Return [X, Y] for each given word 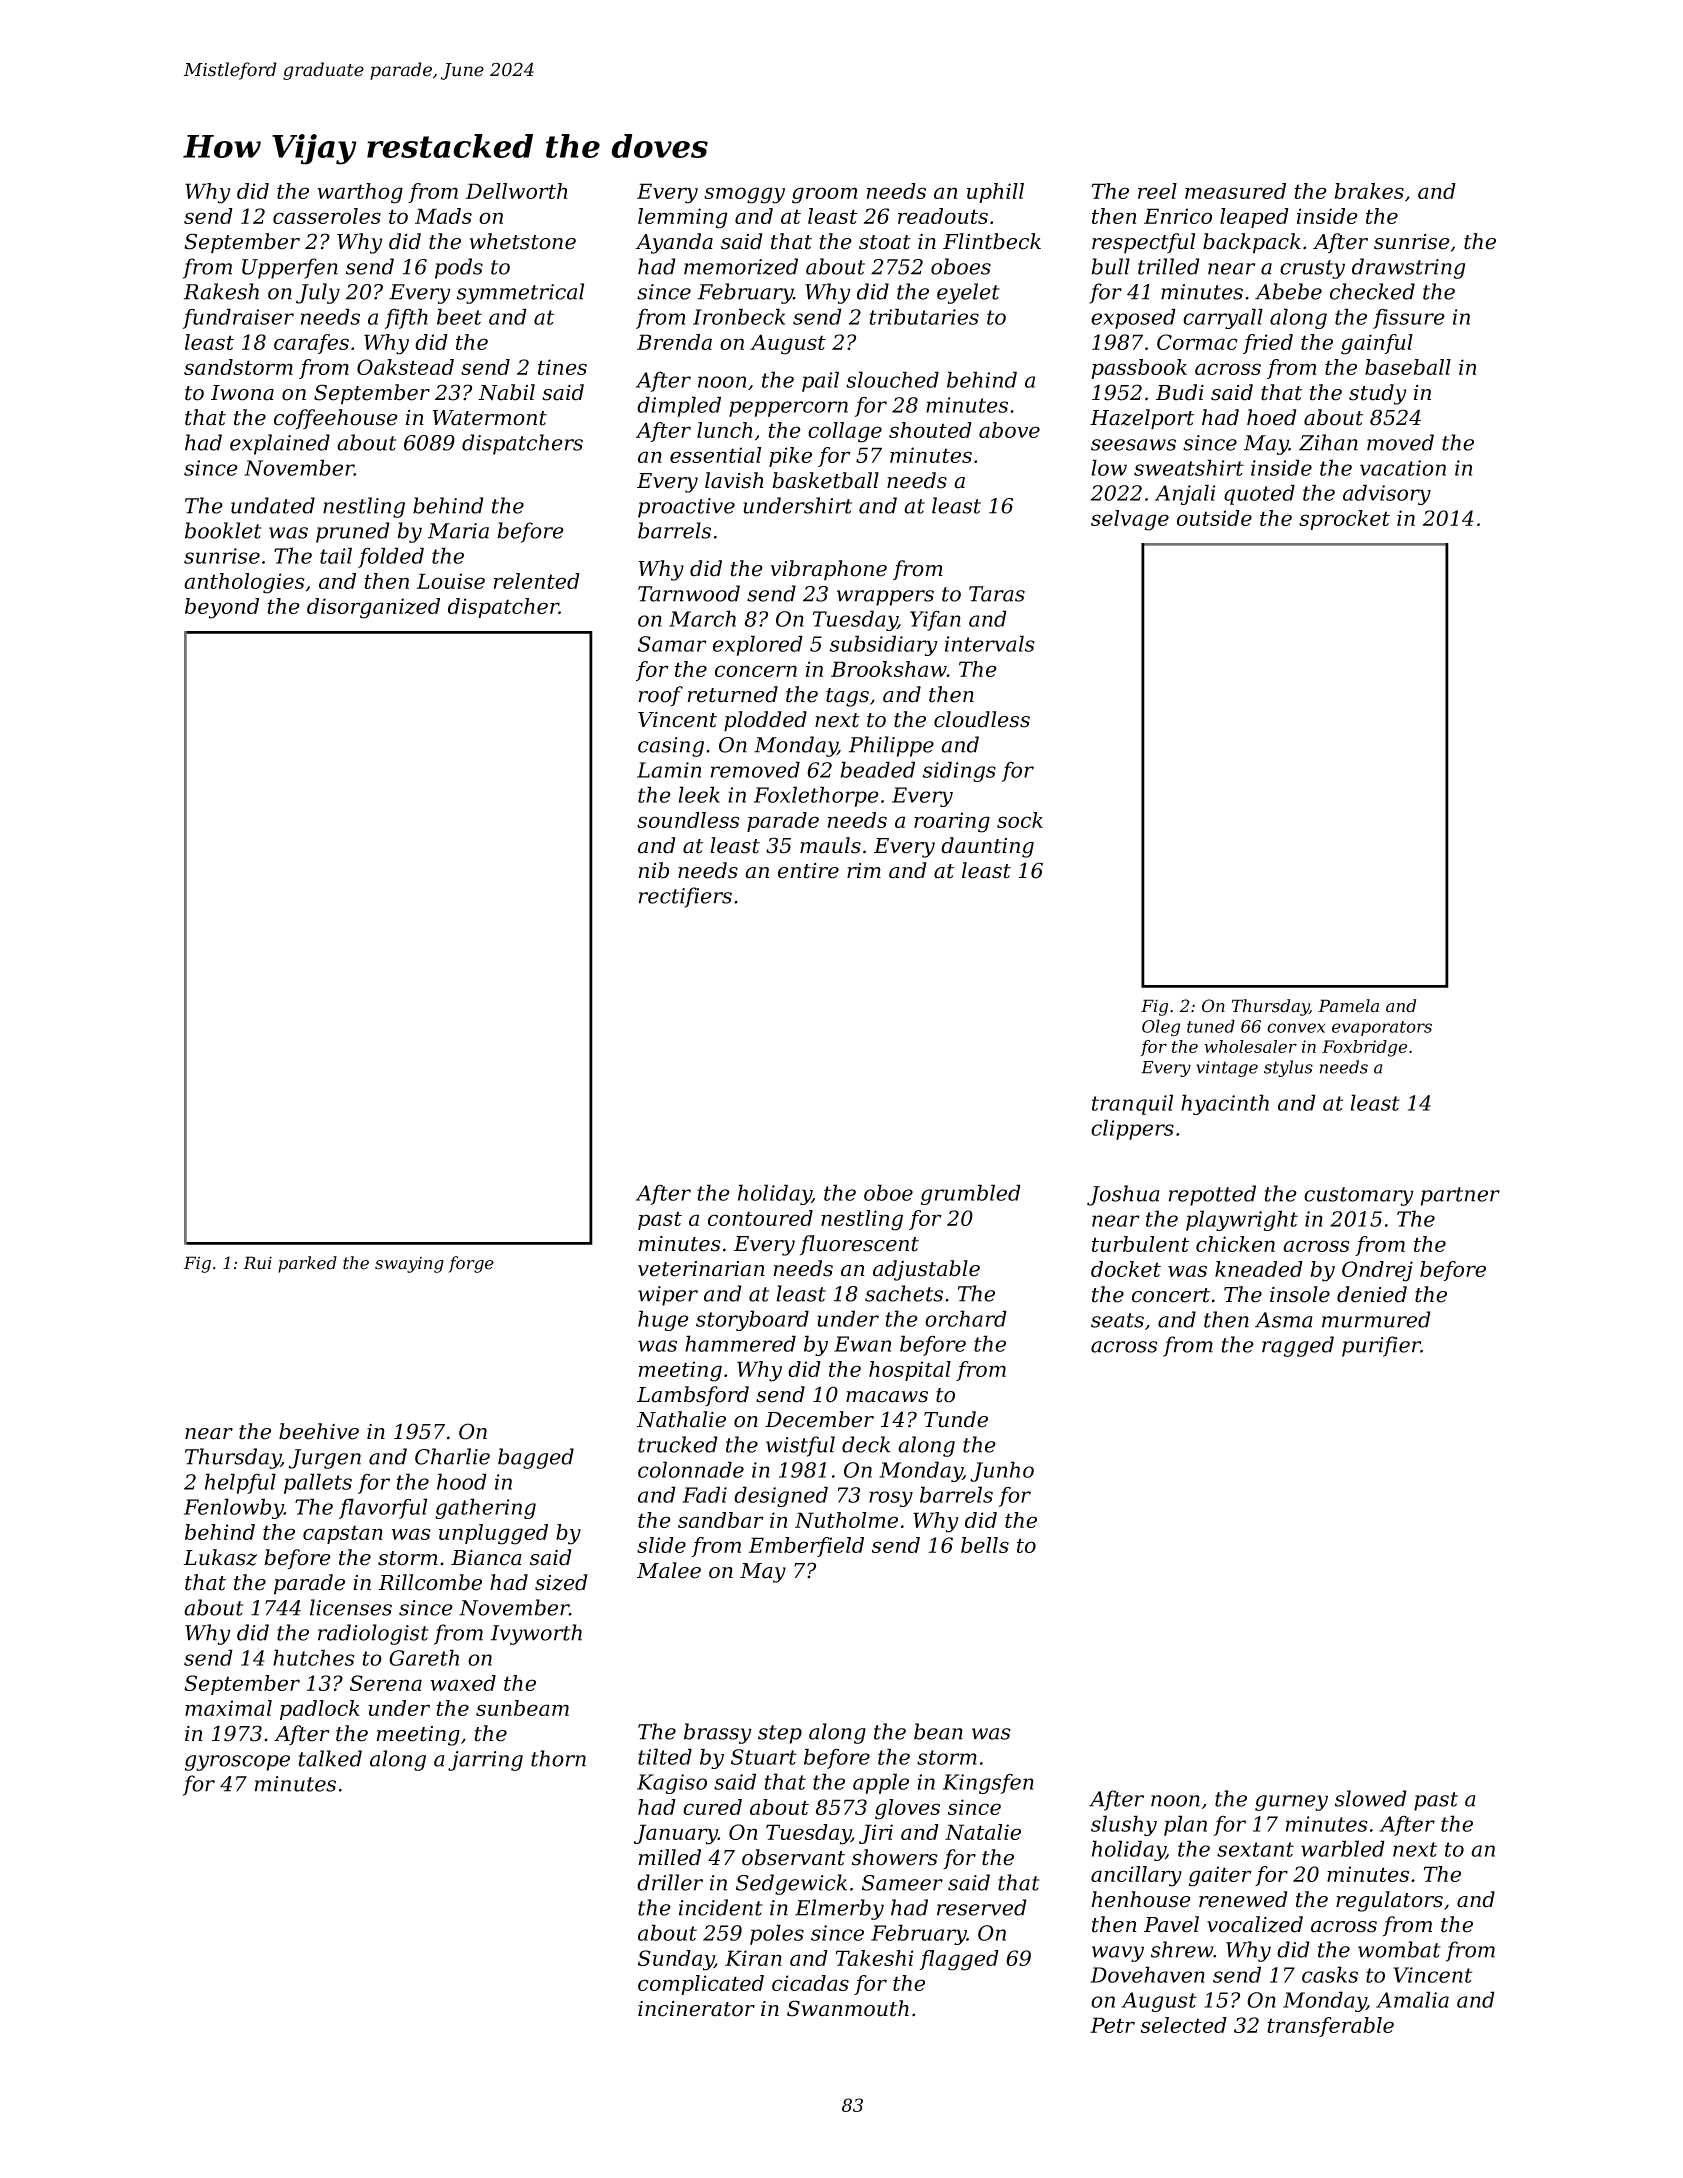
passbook [1139, 369]
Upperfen [290, 268]
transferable [1330, 2027]
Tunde [956, 1419]
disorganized [373, 608]
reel [1157, 191]
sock [1020, 820]
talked [330, 1758]
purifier [1381, 1346]
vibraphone [828, 570]
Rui [257, 1263]
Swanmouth [848, 2008]
